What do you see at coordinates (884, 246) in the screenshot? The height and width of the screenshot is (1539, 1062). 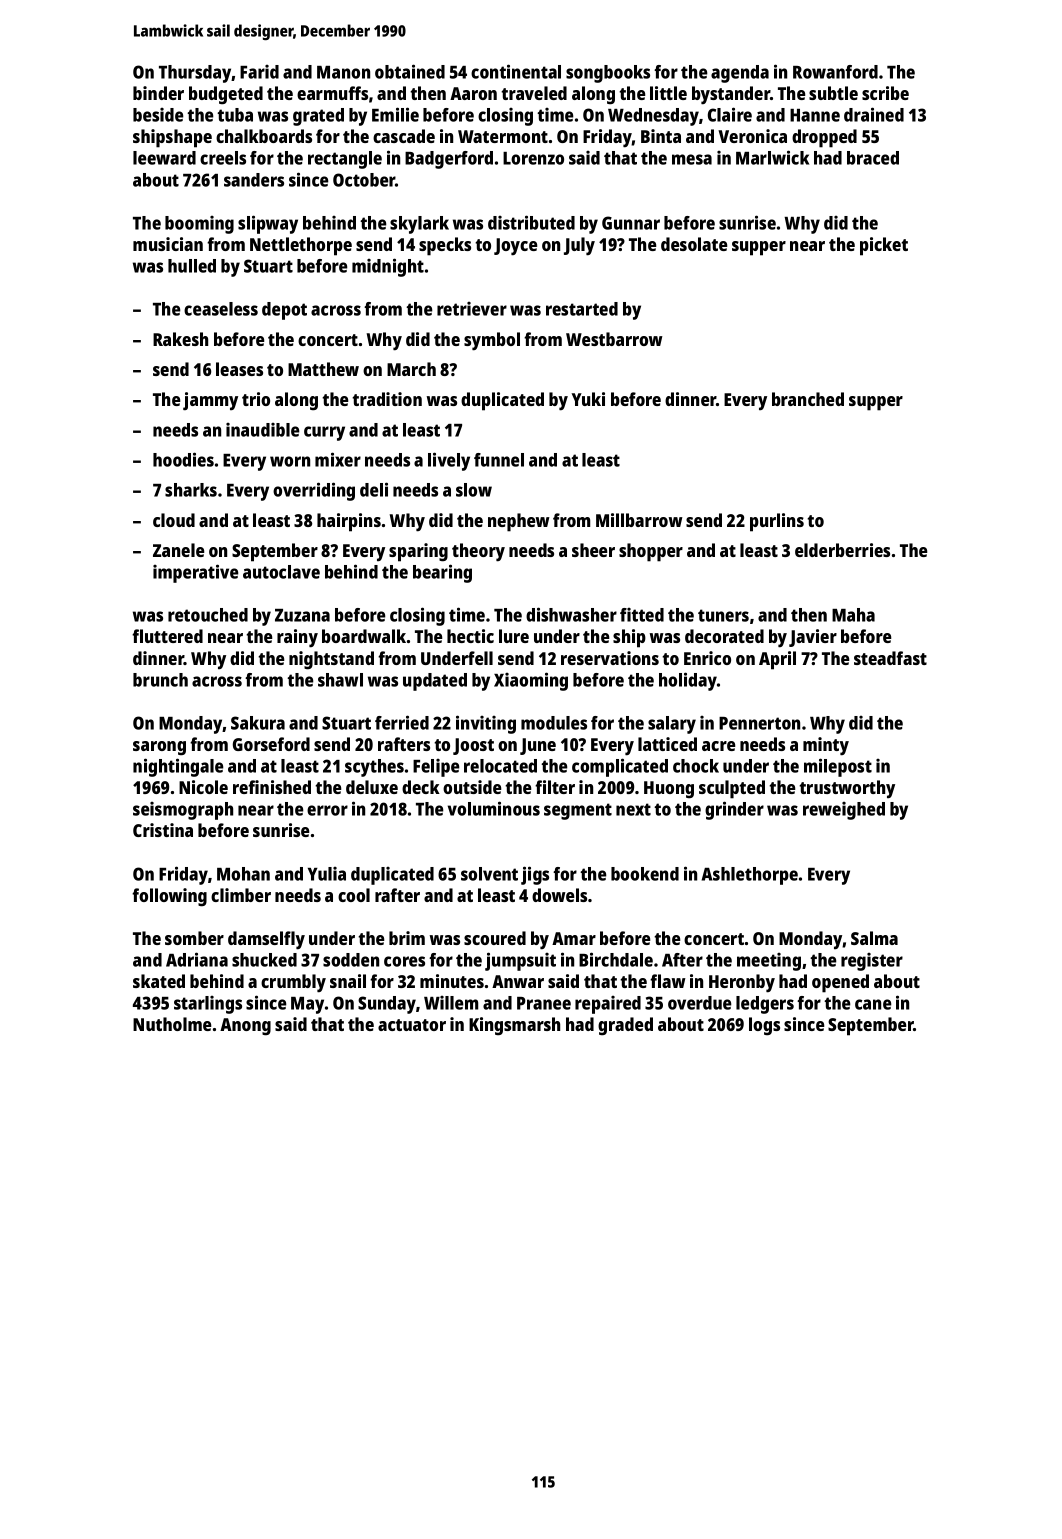 I see `picket` at bounding box center [884, 246].
